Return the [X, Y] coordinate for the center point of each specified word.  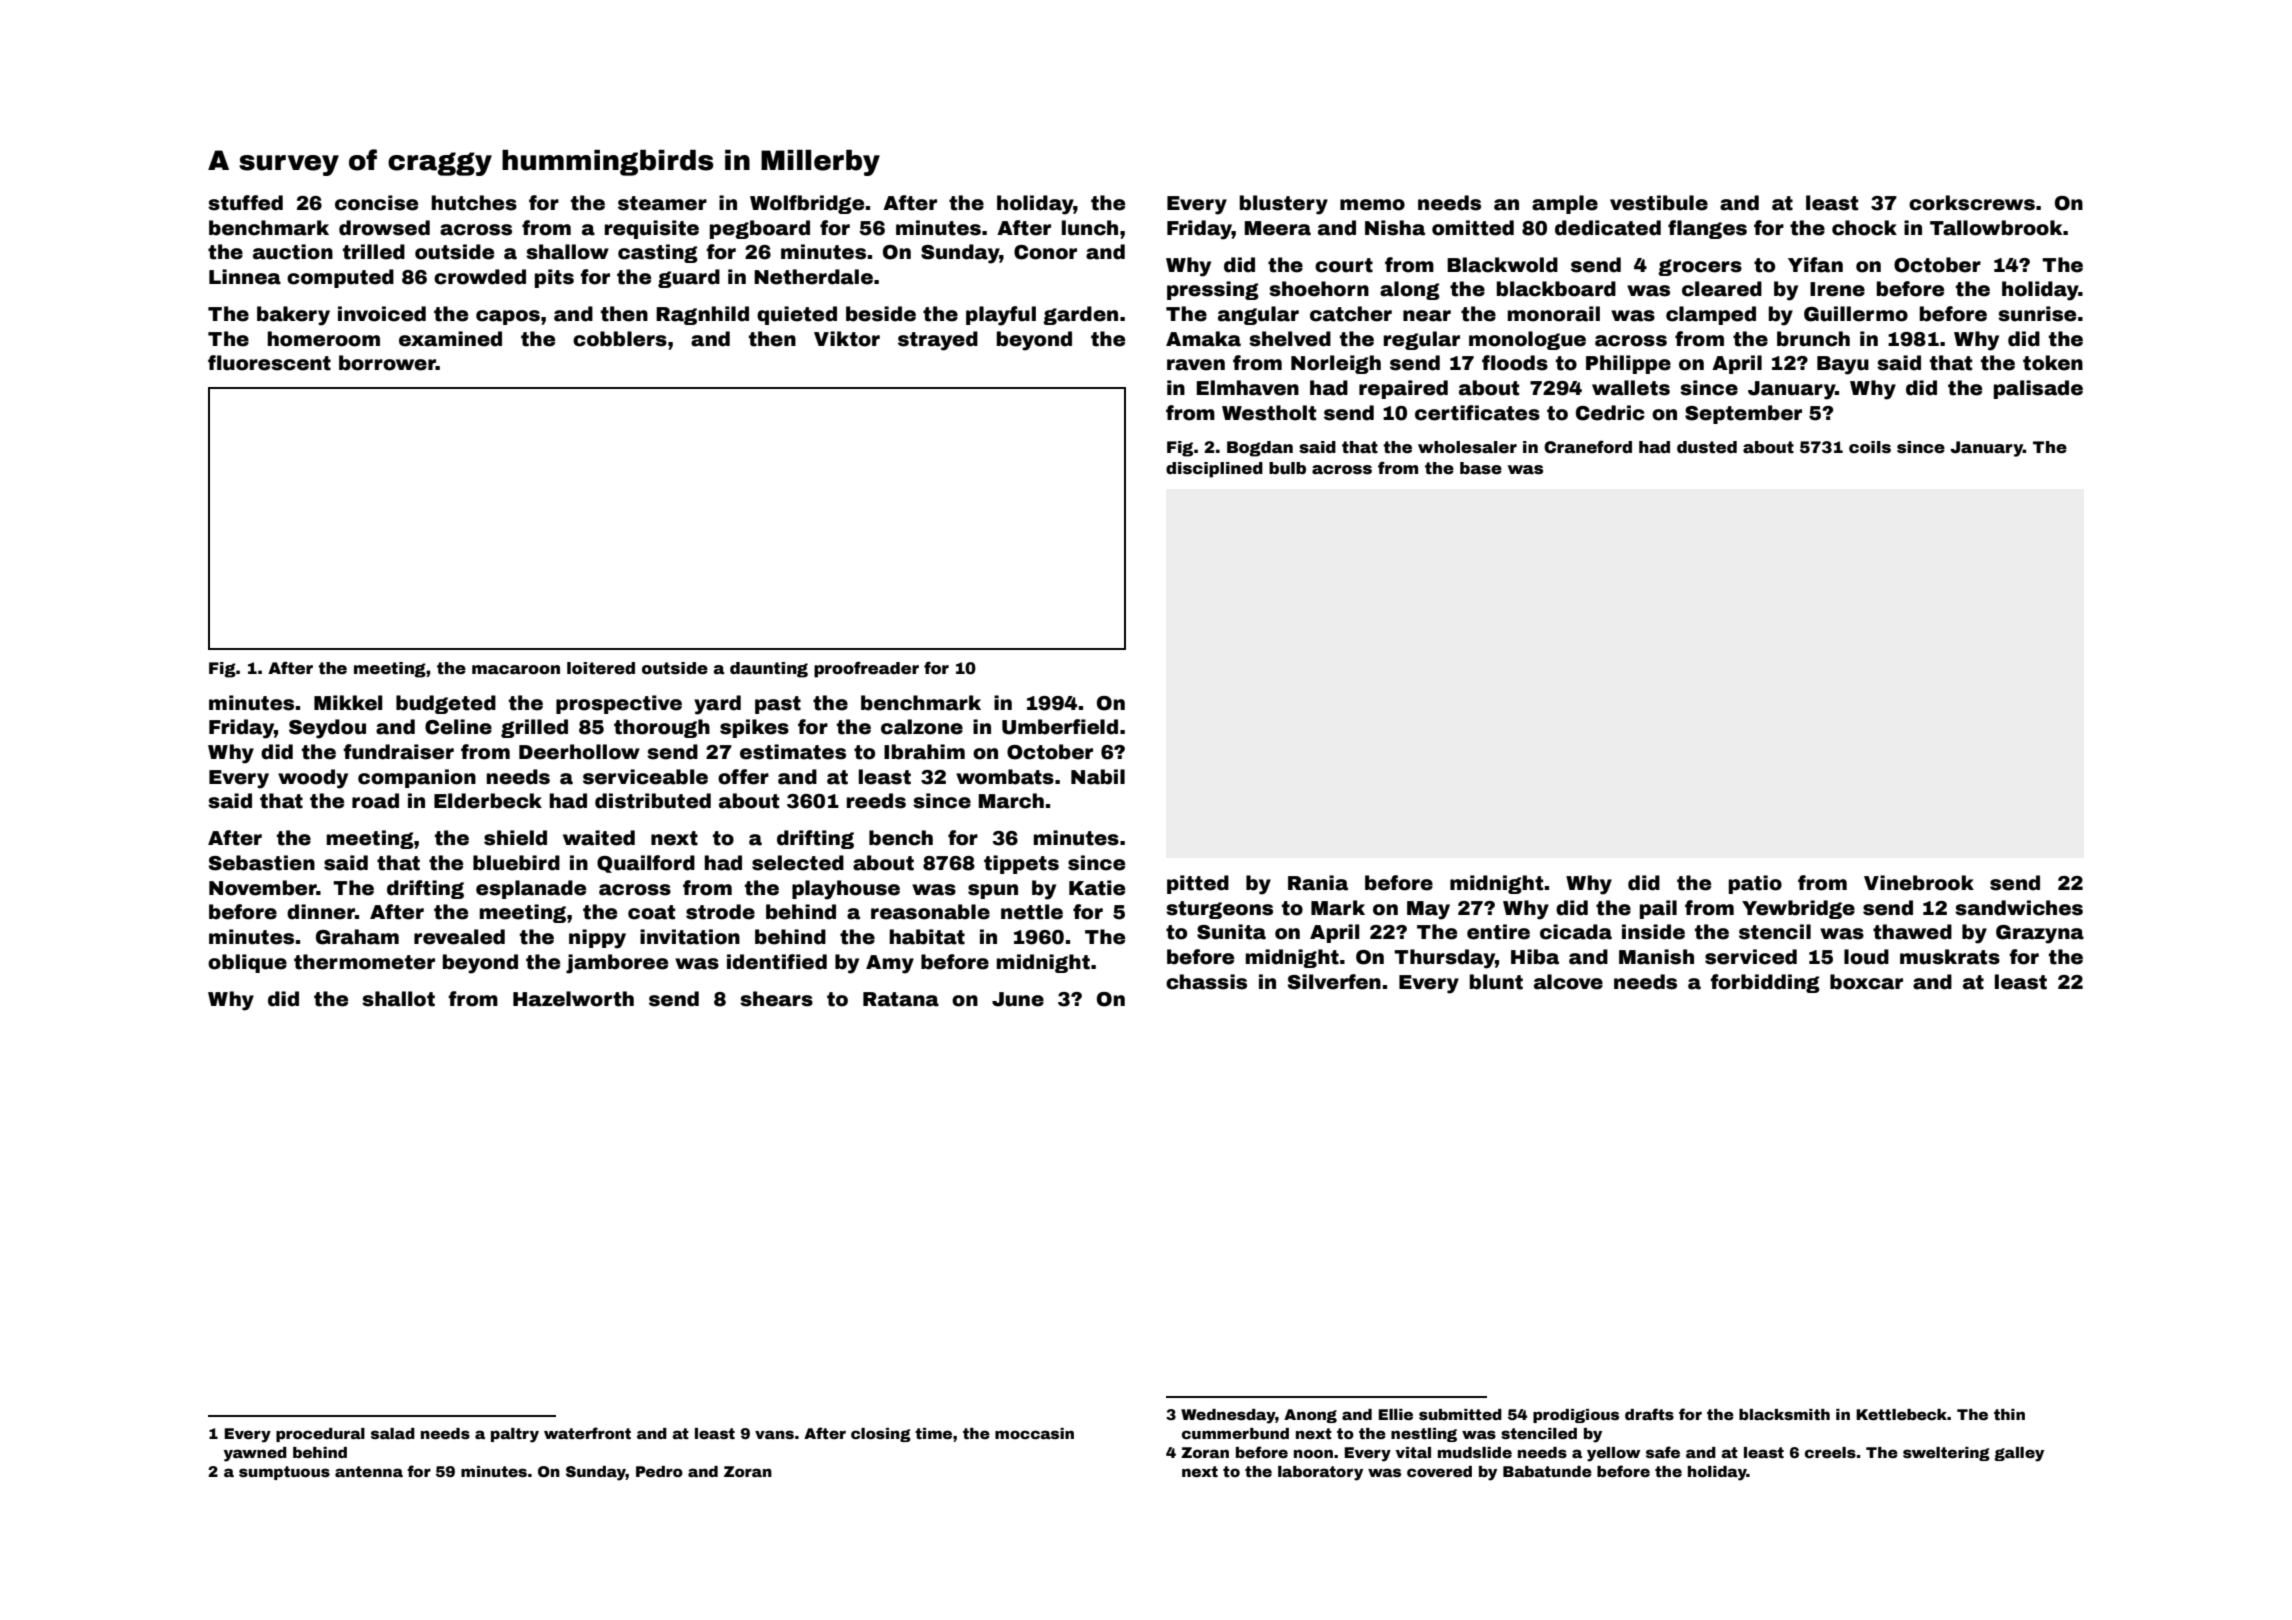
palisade [2038, 389]
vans [774, 1434]
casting [658, 253]
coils [1870, 447]
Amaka [1203, 339]
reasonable [930, 912]
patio [1755, 884]
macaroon [516, 670]
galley [2019, 1454]
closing [881, 1435]
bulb [1287, 468]
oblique [247, 963]
